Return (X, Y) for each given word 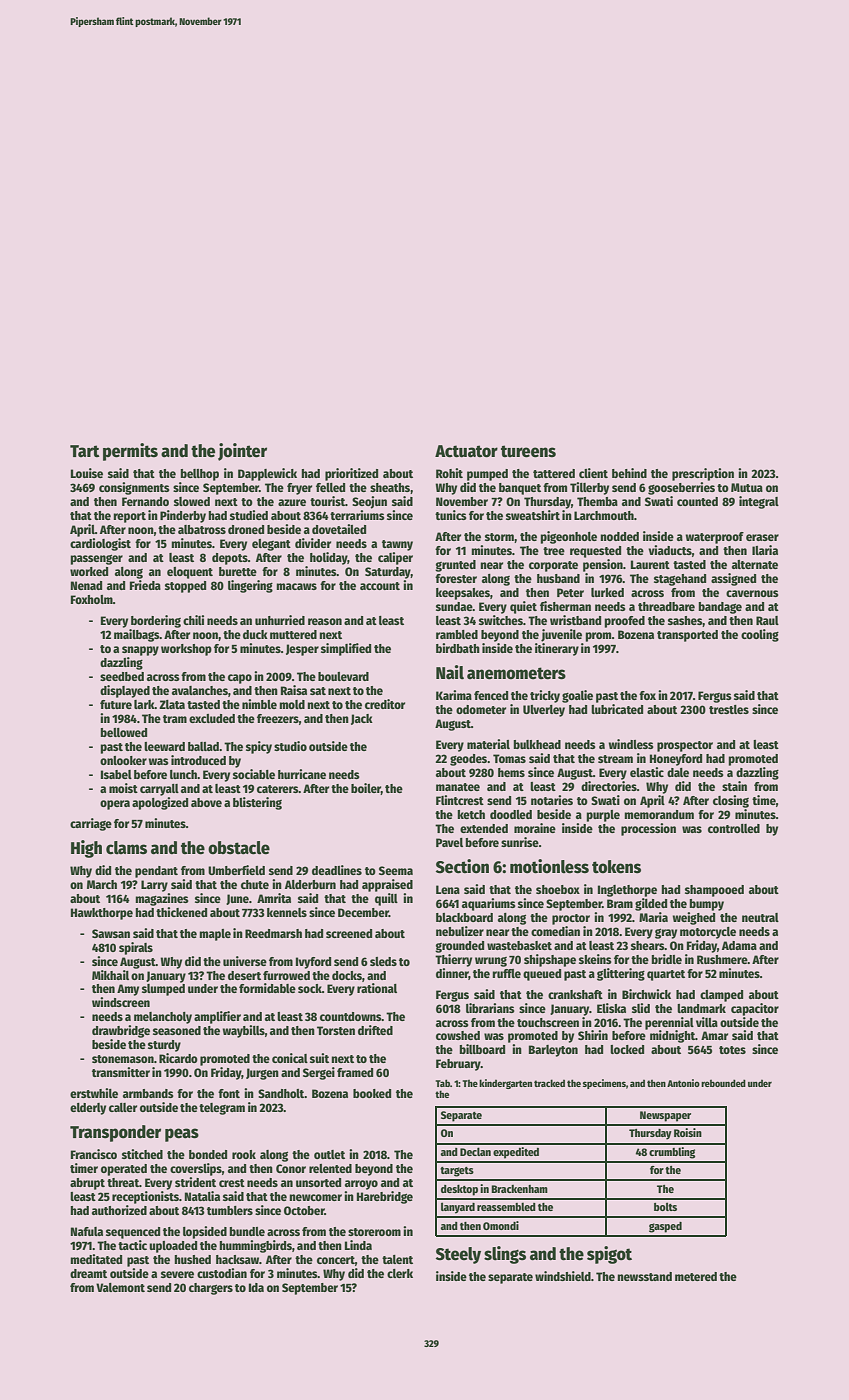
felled (330, 487)
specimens (604, 1084)
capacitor (755, 1009)
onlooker (123, 760)
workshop (186, 650)
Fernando (145, 501)
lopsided (205, 1232)
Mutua (747, 487)
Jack (362, 719)
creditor (385, 704)
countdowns (351, 1016)
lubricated (617, 709)
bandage (720, 608)
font (229, 1093)
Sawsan (111, 933)
